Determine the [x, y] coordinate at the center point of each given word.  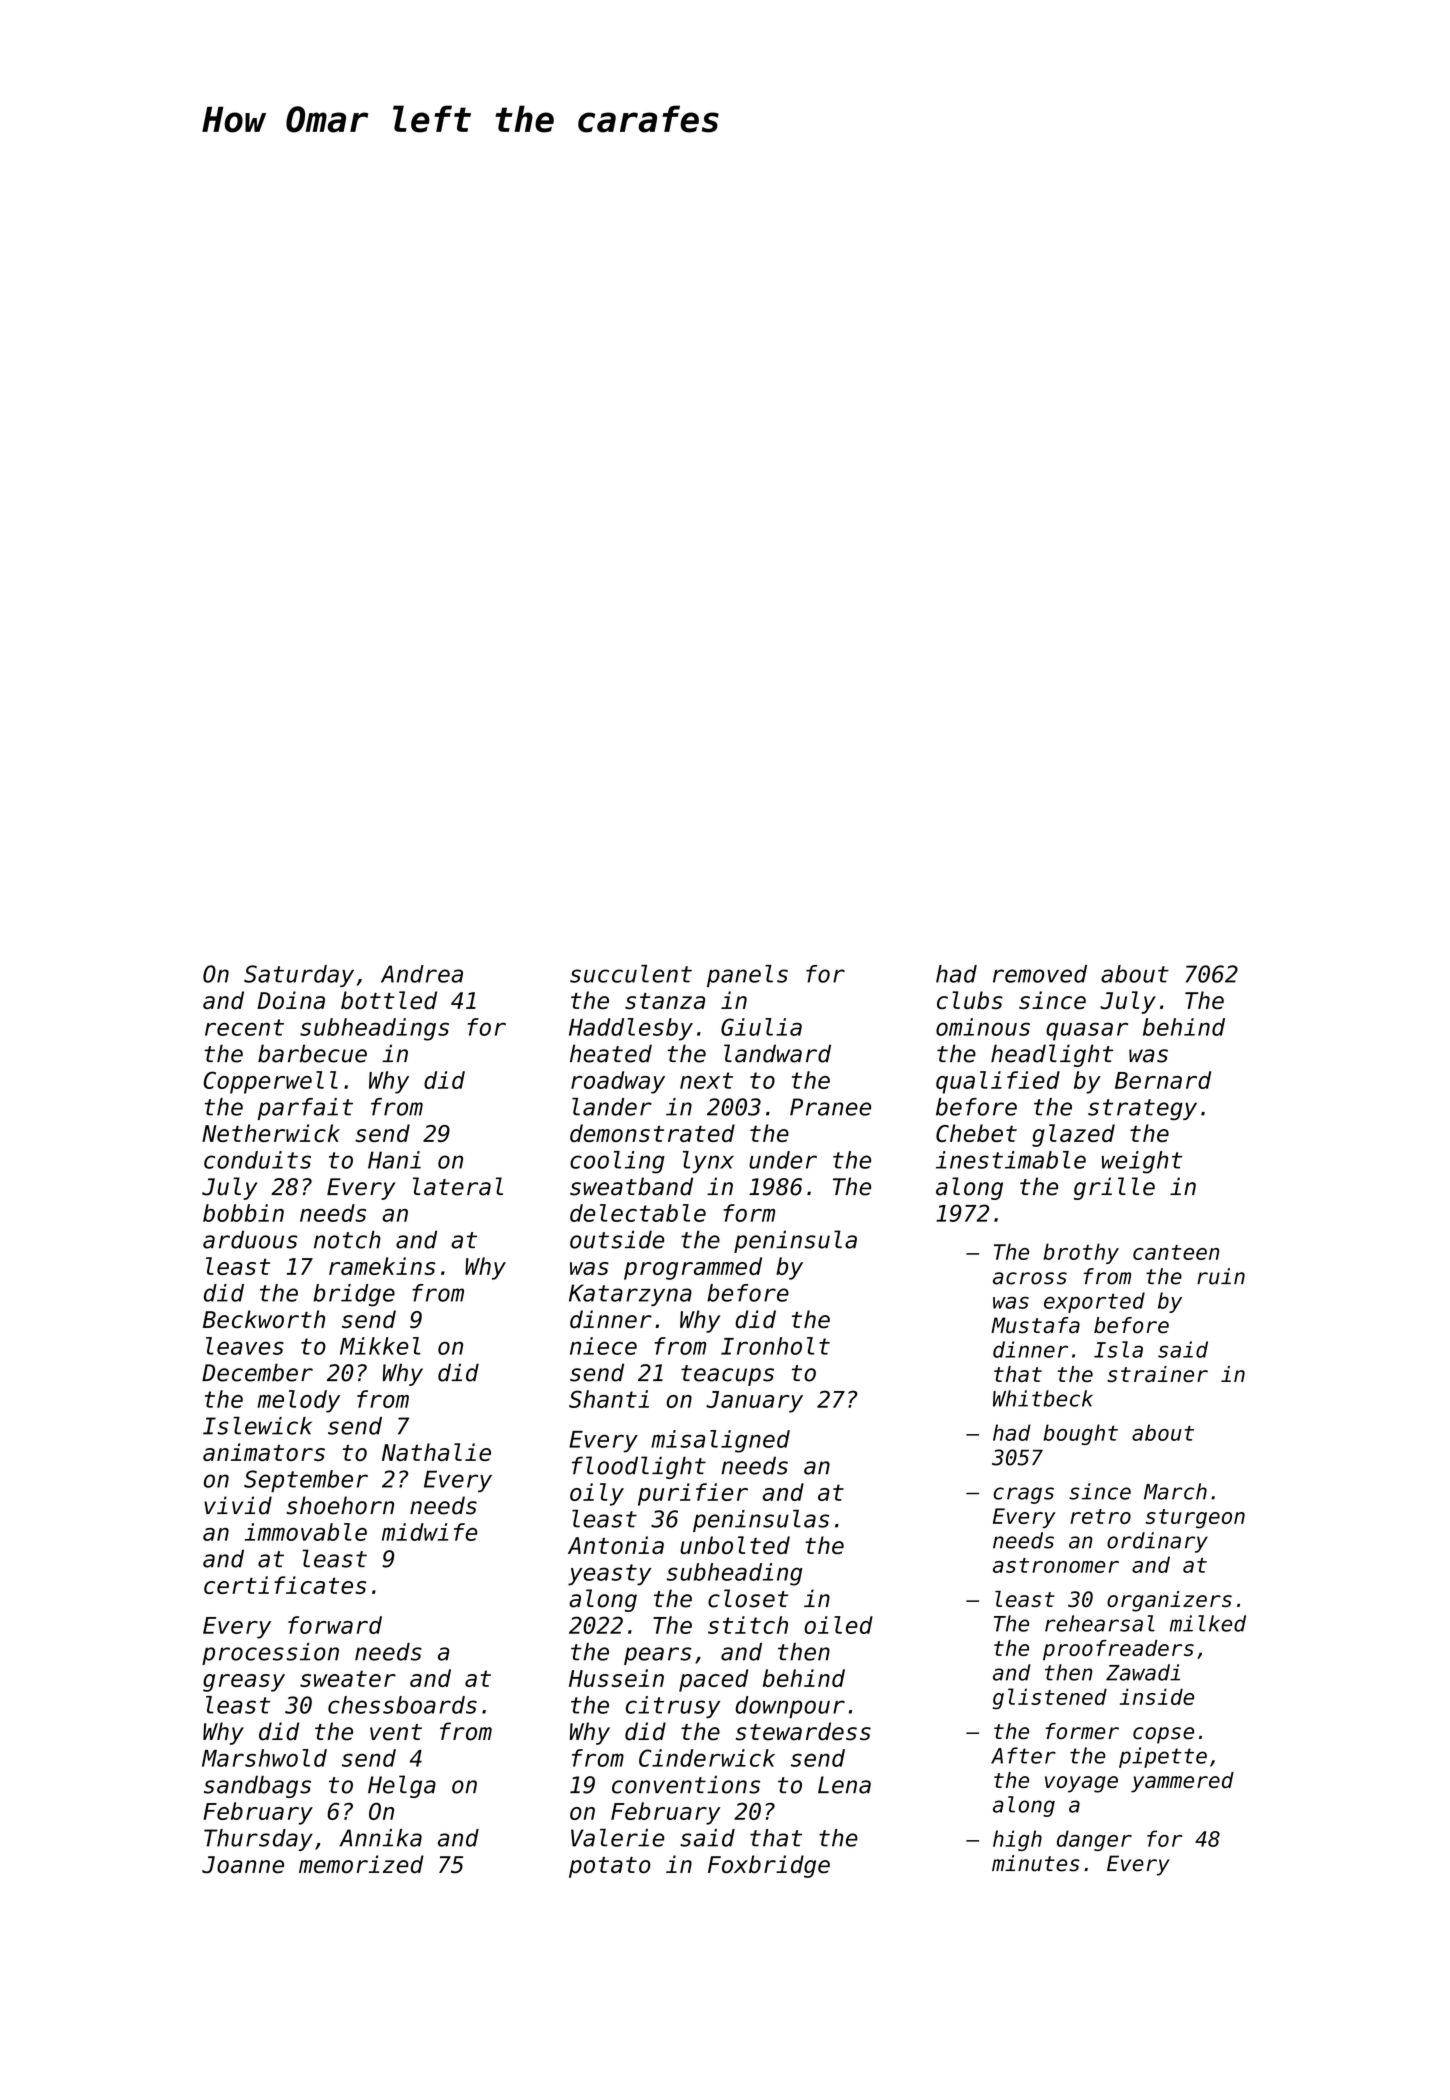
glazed [1073, 1135]
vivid [238, 1505]
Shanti [609, 1399]
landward [777, 1053]
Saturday [299, 976]
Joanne [243, 1864]
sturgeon [1195, 1519]
